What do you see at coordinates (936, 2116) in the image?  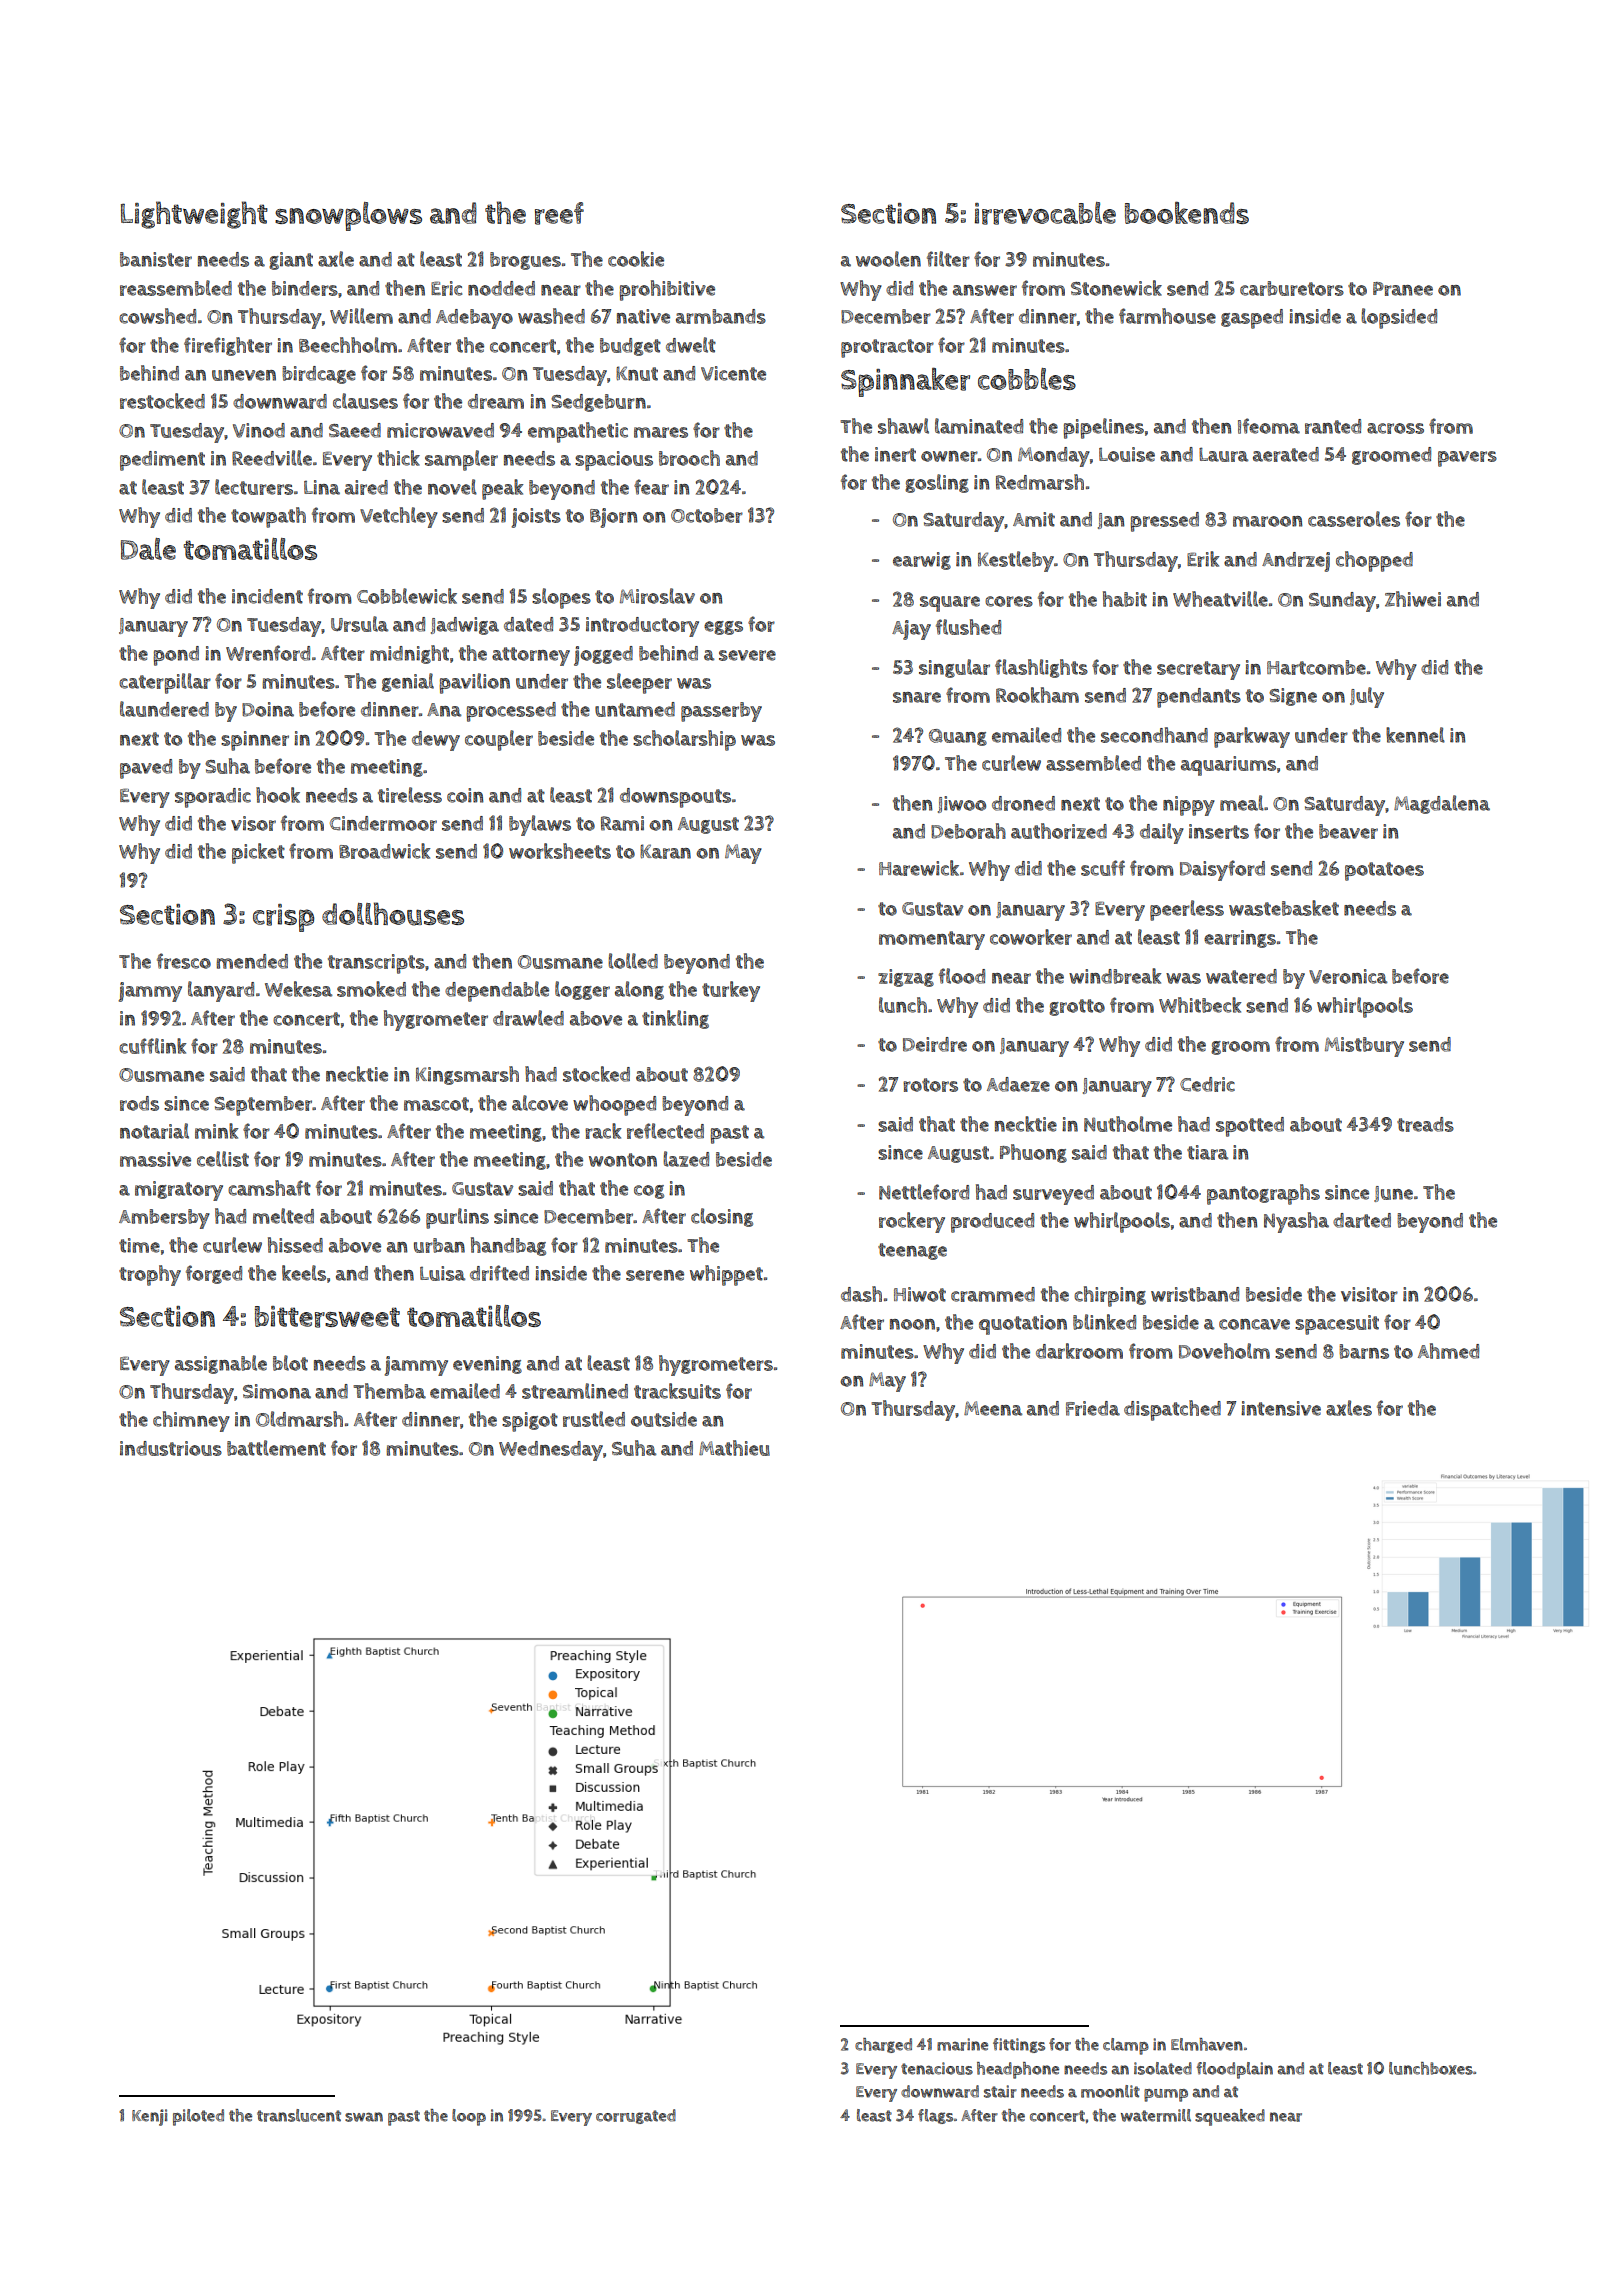 I see `flags` at bounding box center [936, 2116].
